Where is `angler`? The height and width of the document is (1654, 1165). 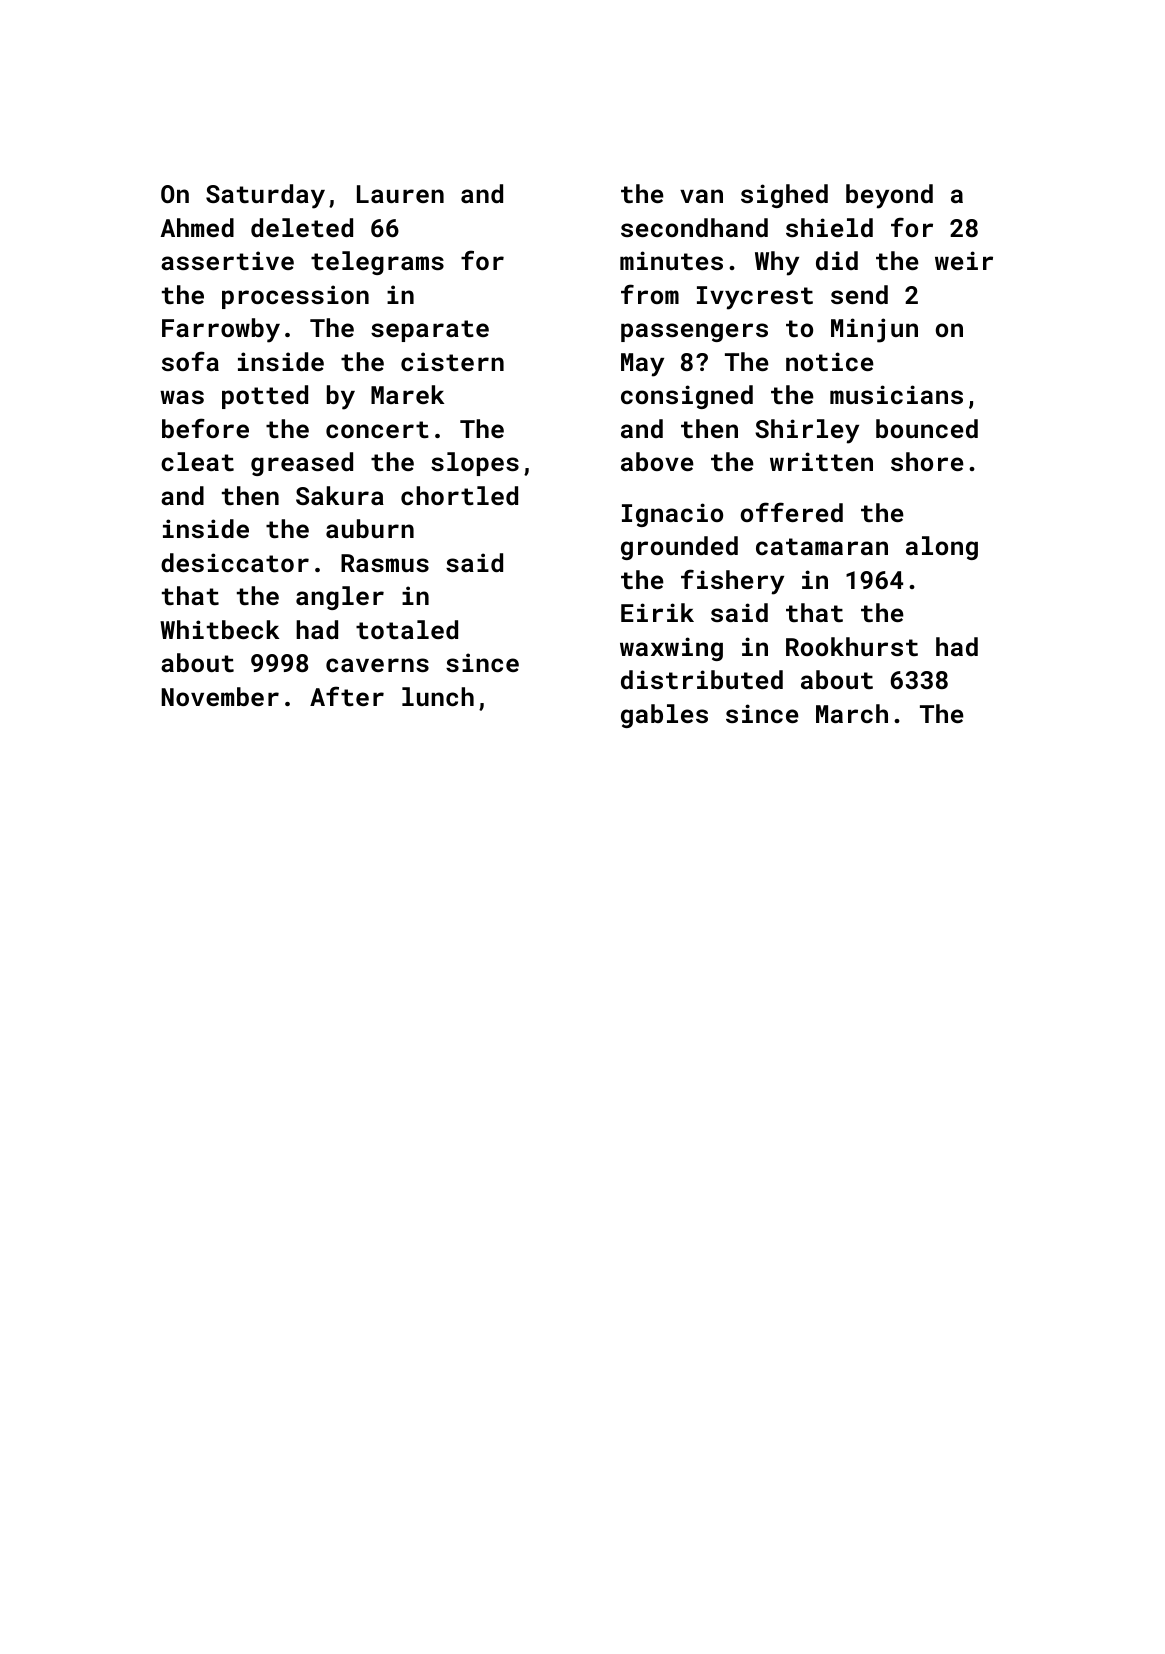 angler is located at coordinates (340, 598).
